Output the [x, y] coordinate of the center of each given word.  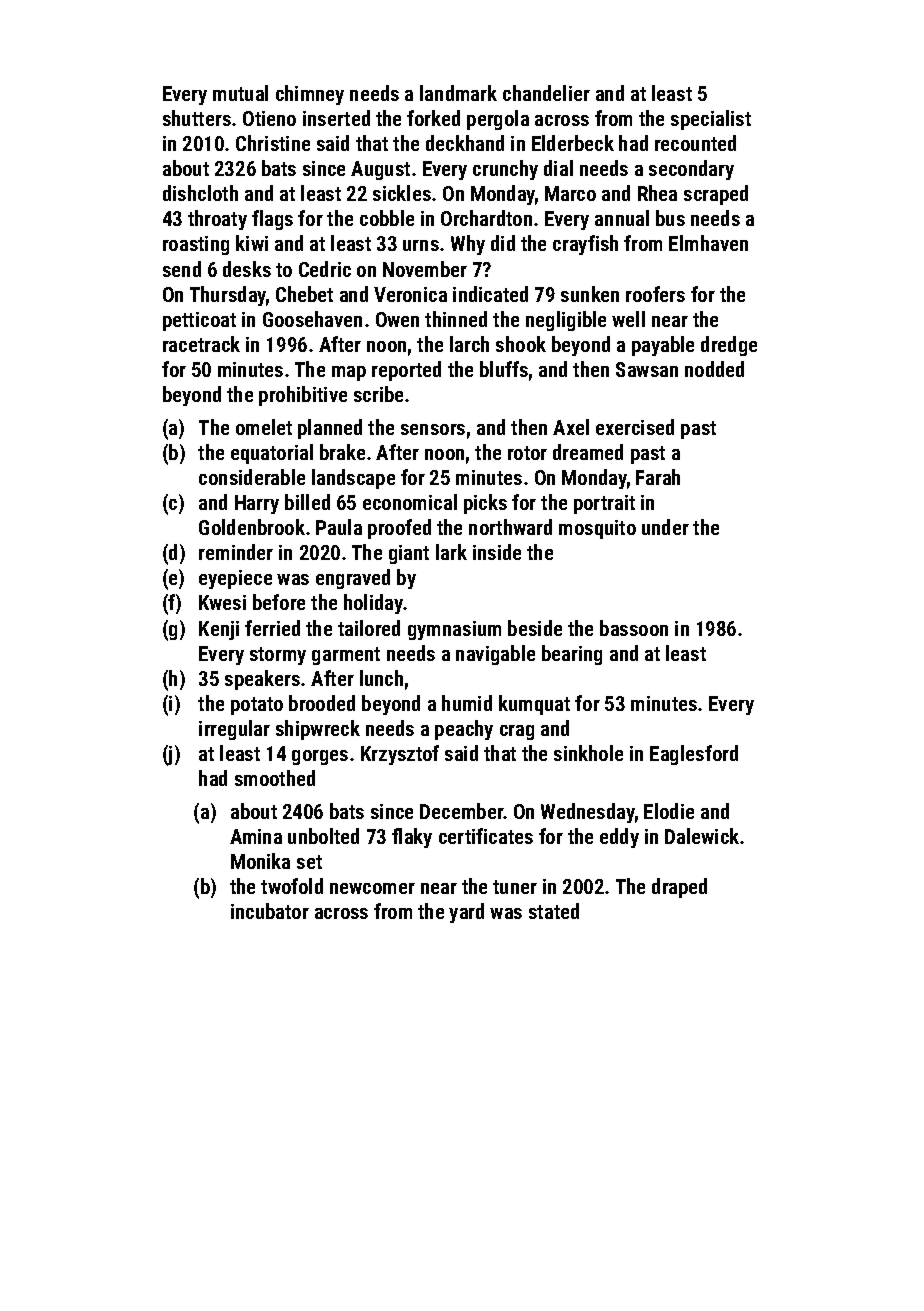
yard [466, 913]
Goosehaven [312, 319]
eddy [619, 838]
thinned [456, 319]
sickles [402, 193]
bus [670, 218]
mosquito [597, 529]
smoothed [275, 778]
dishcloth [200, 193]
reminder [236, 552]
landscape [353, 479]
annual [622, 218]
